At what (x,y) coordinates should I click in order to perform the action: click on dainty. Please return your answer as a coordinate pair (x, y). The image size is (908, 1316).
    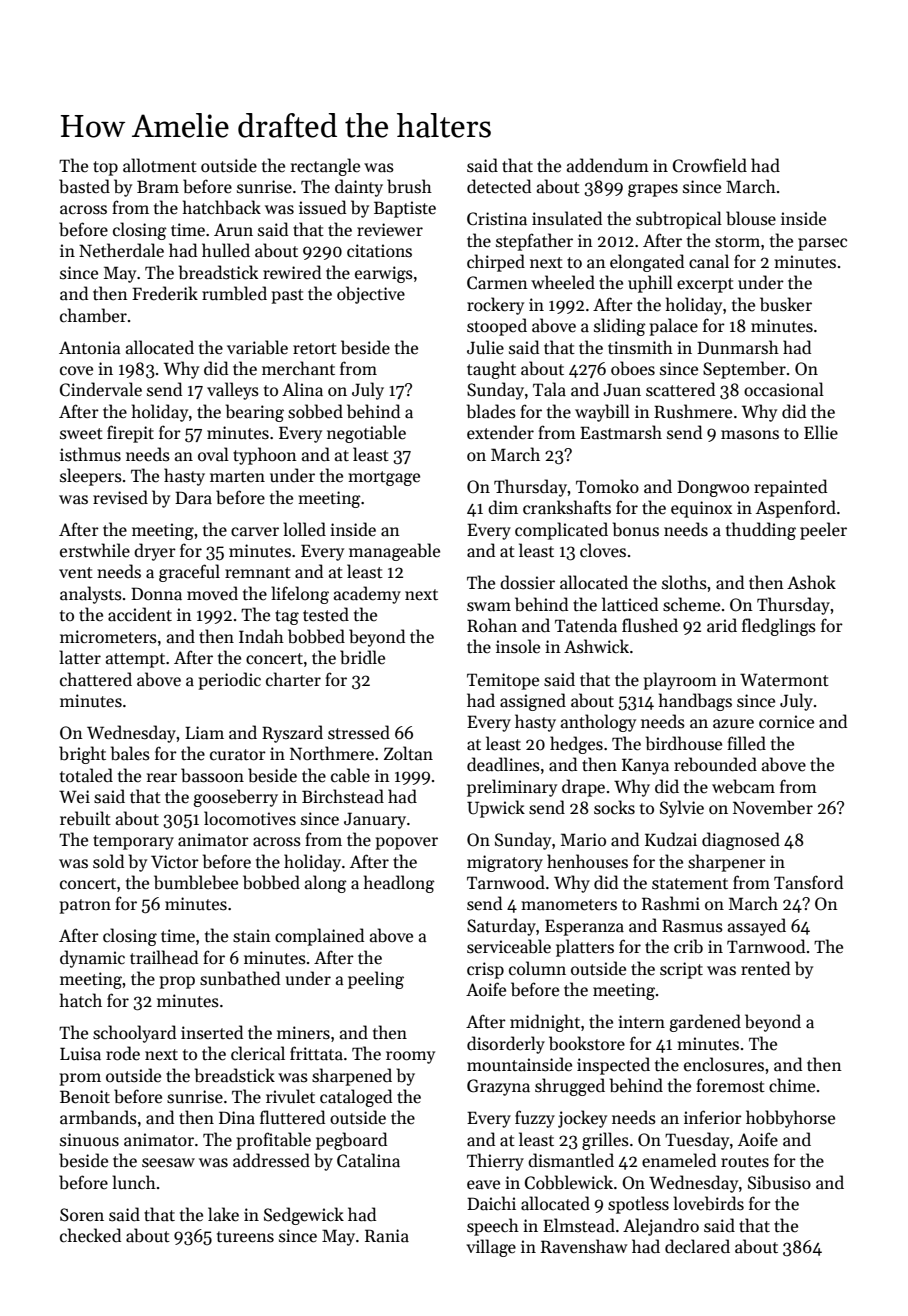
    Looking at the image, I should click on (359, 188).
